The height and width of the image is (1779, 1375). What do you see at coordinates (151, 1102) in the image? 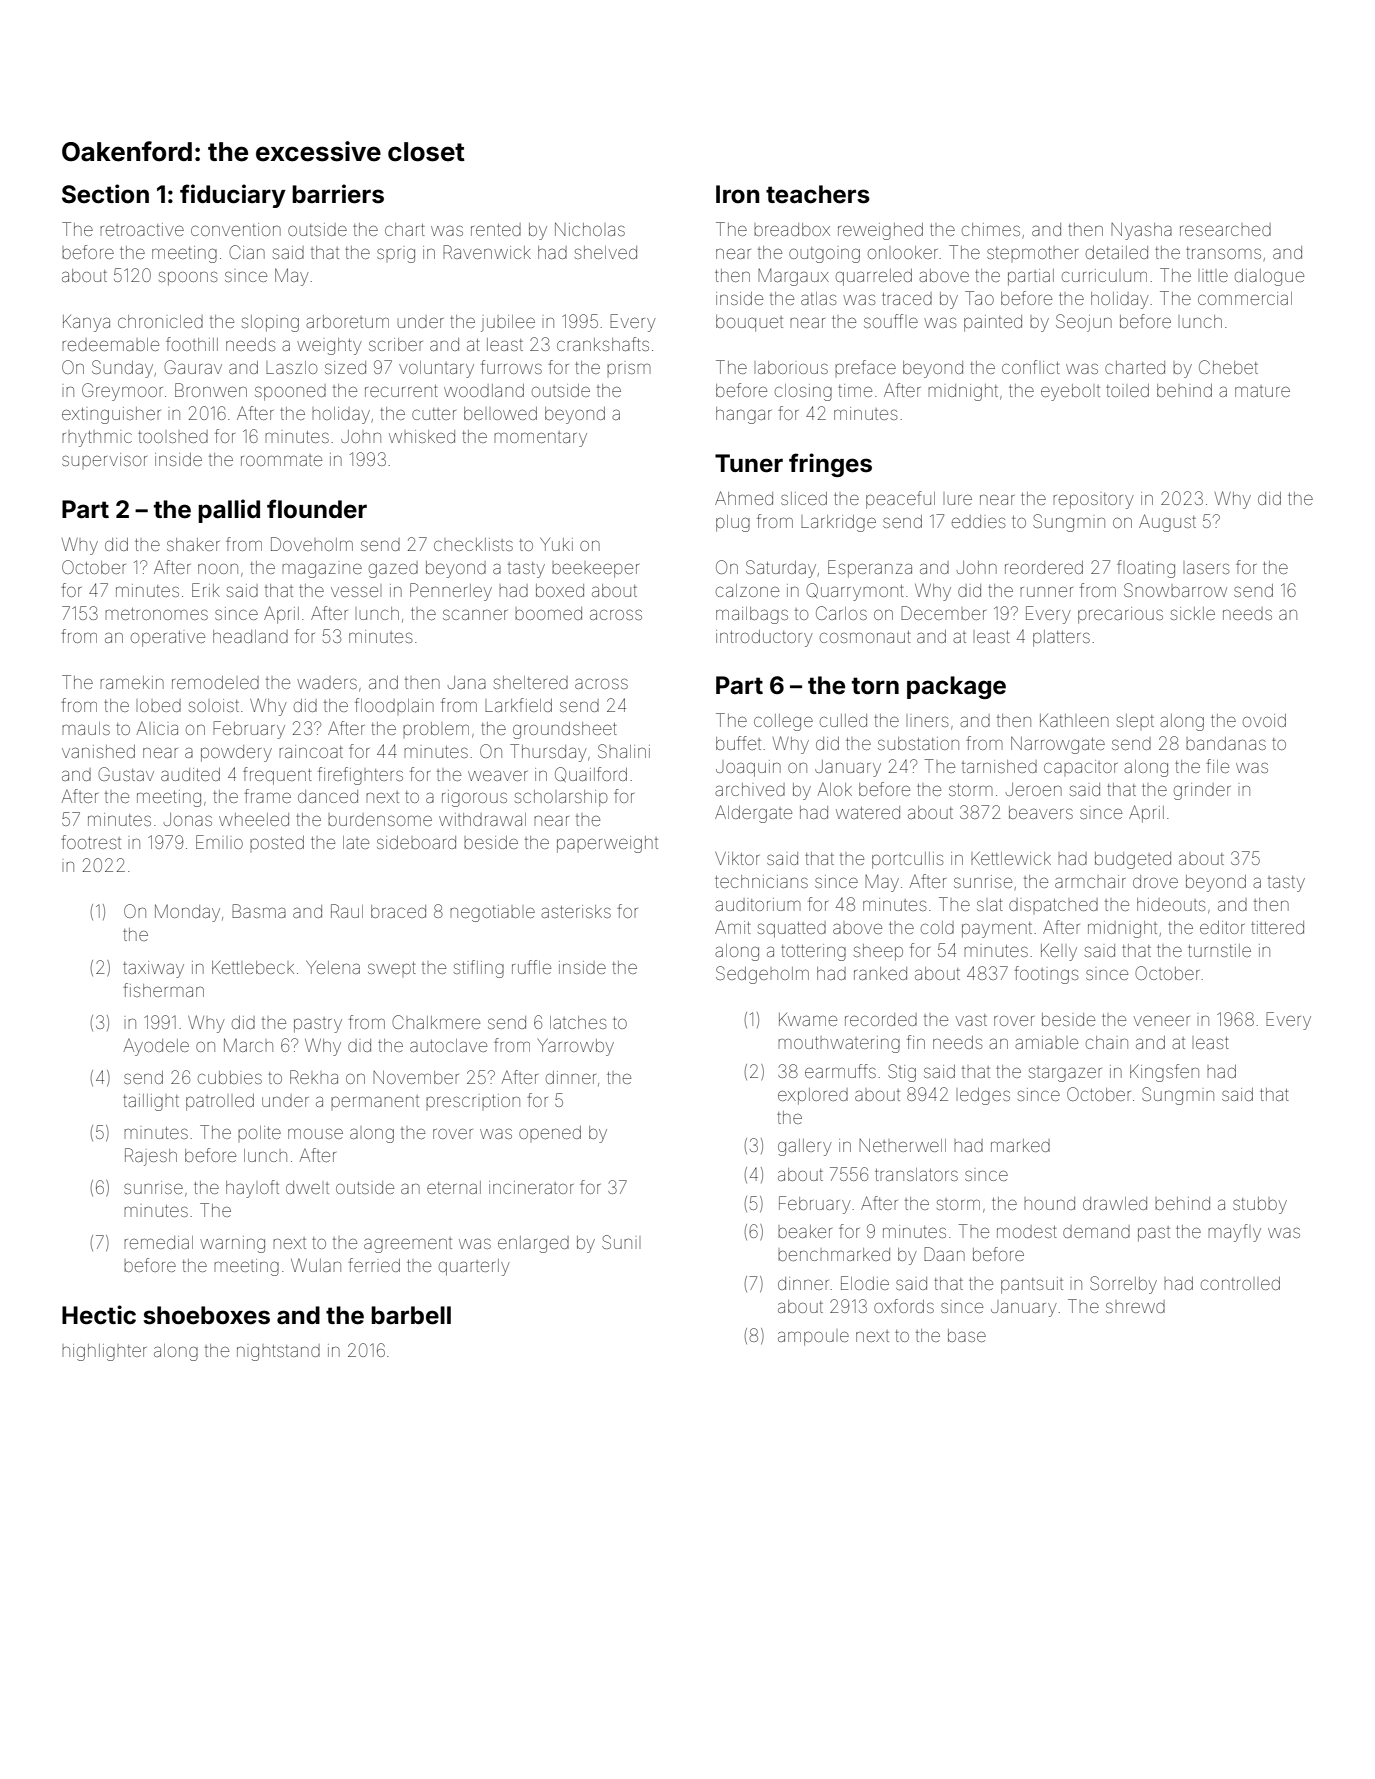
I see `taillight` at bounding box center [151, 1102].
